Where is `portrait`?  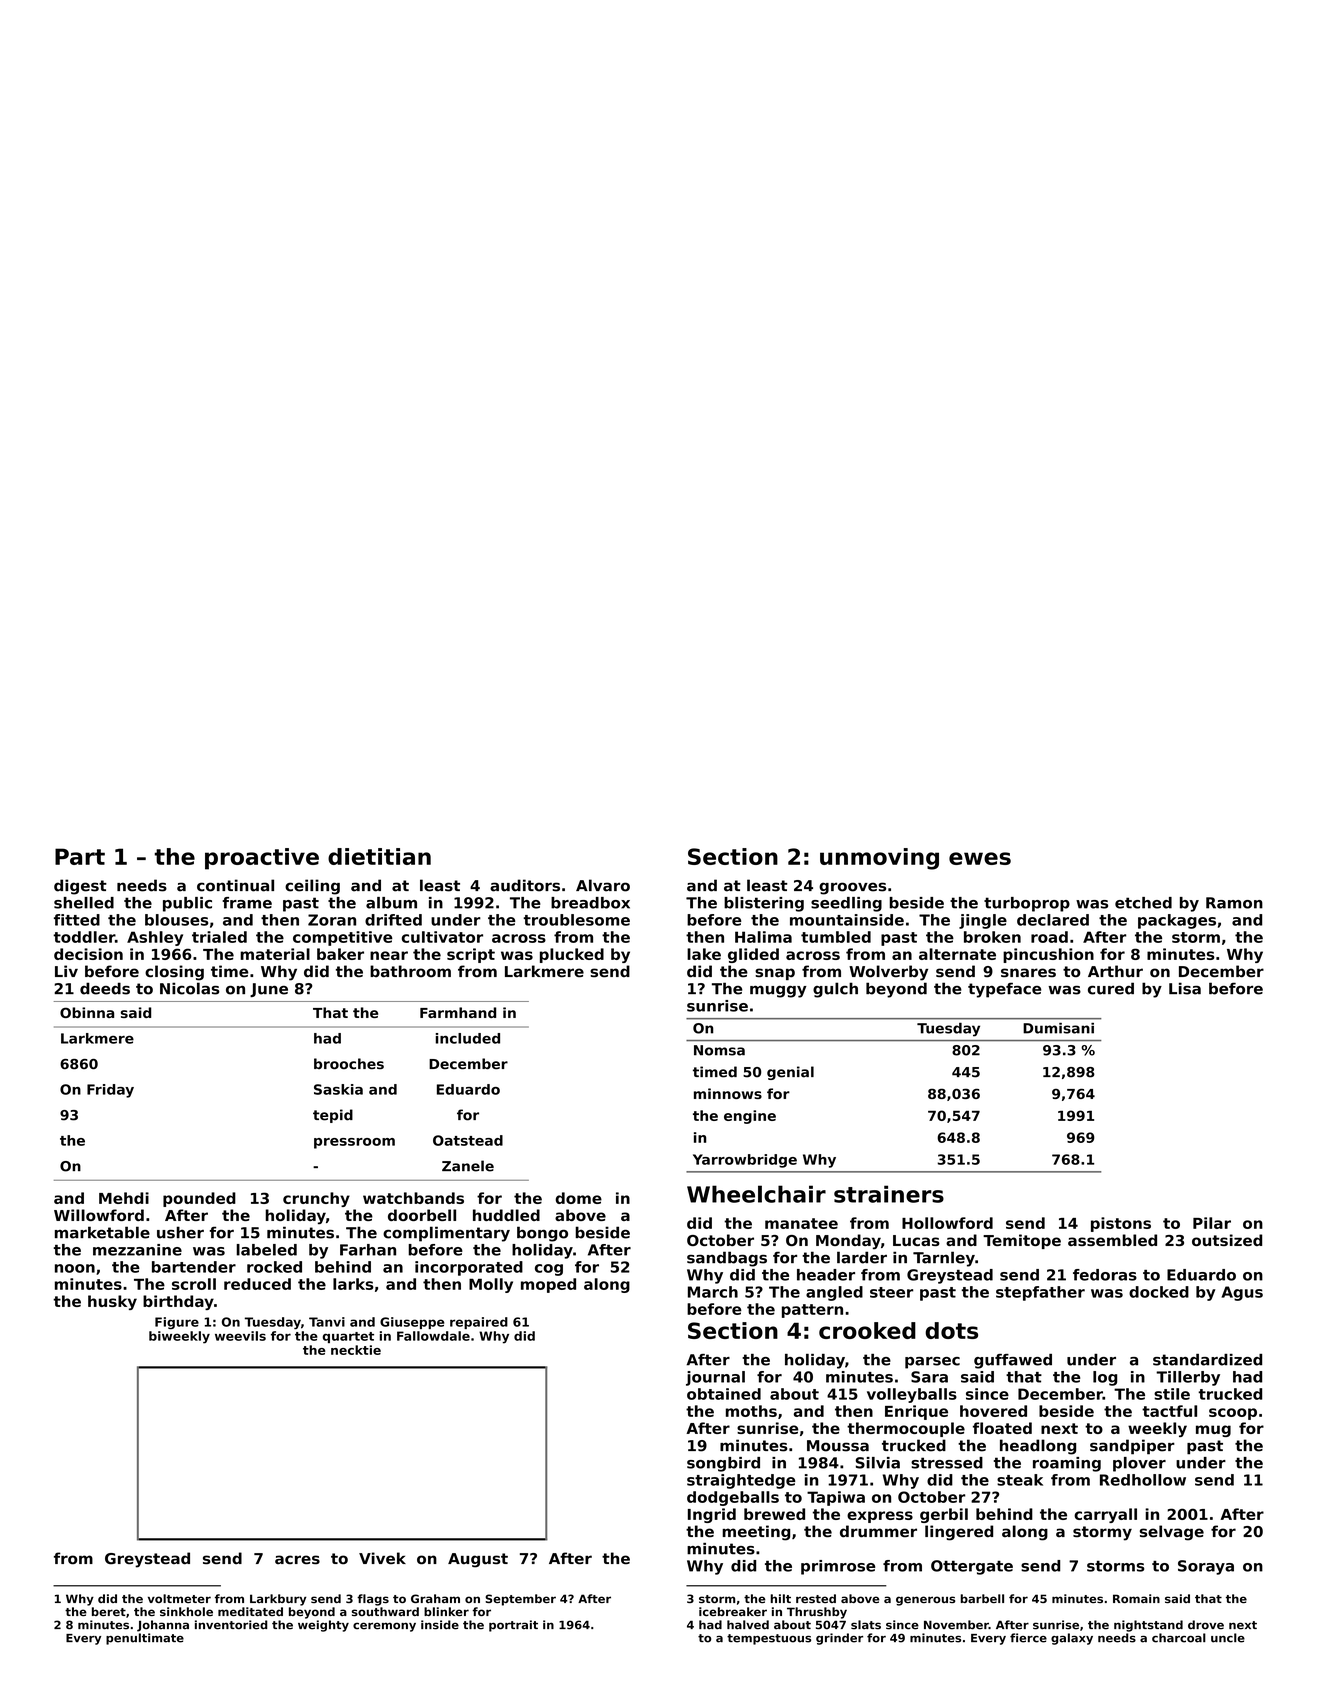
portrait is located at coordinates (513, 1626).
